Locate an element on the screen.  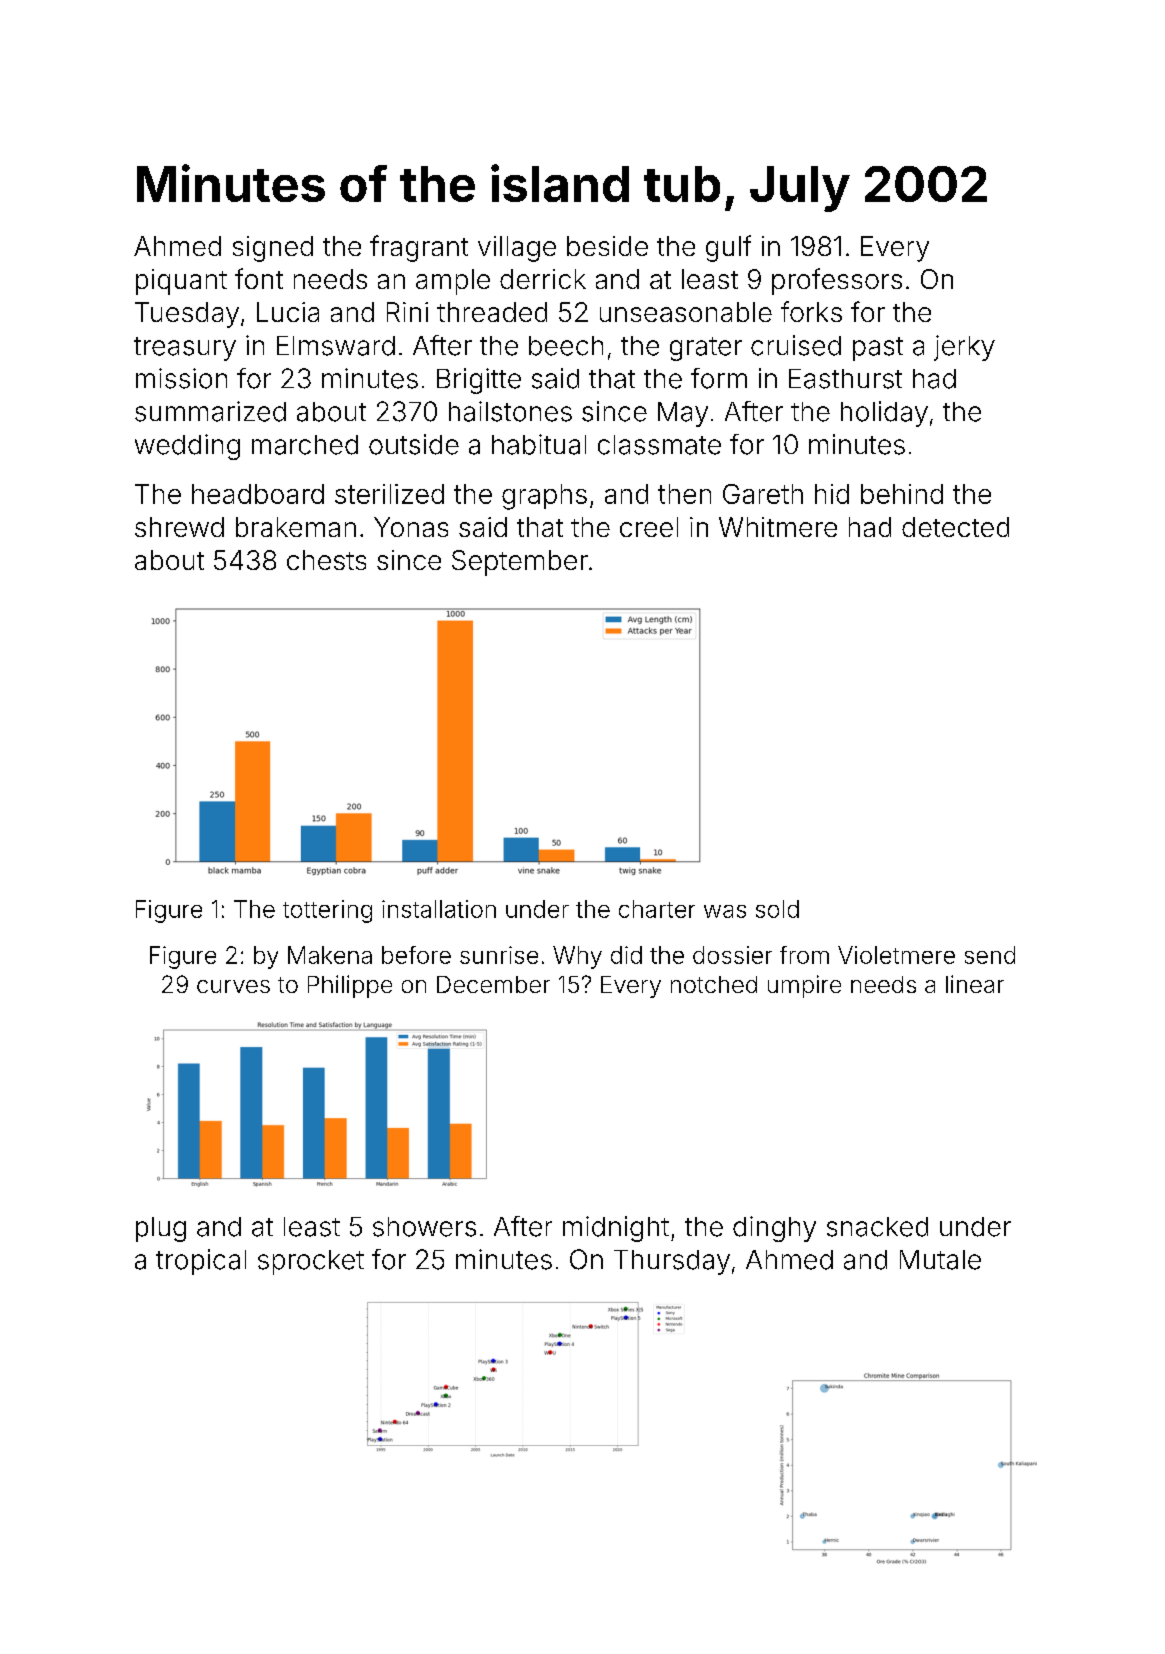
jerky is located at coordinates (964, 348).
